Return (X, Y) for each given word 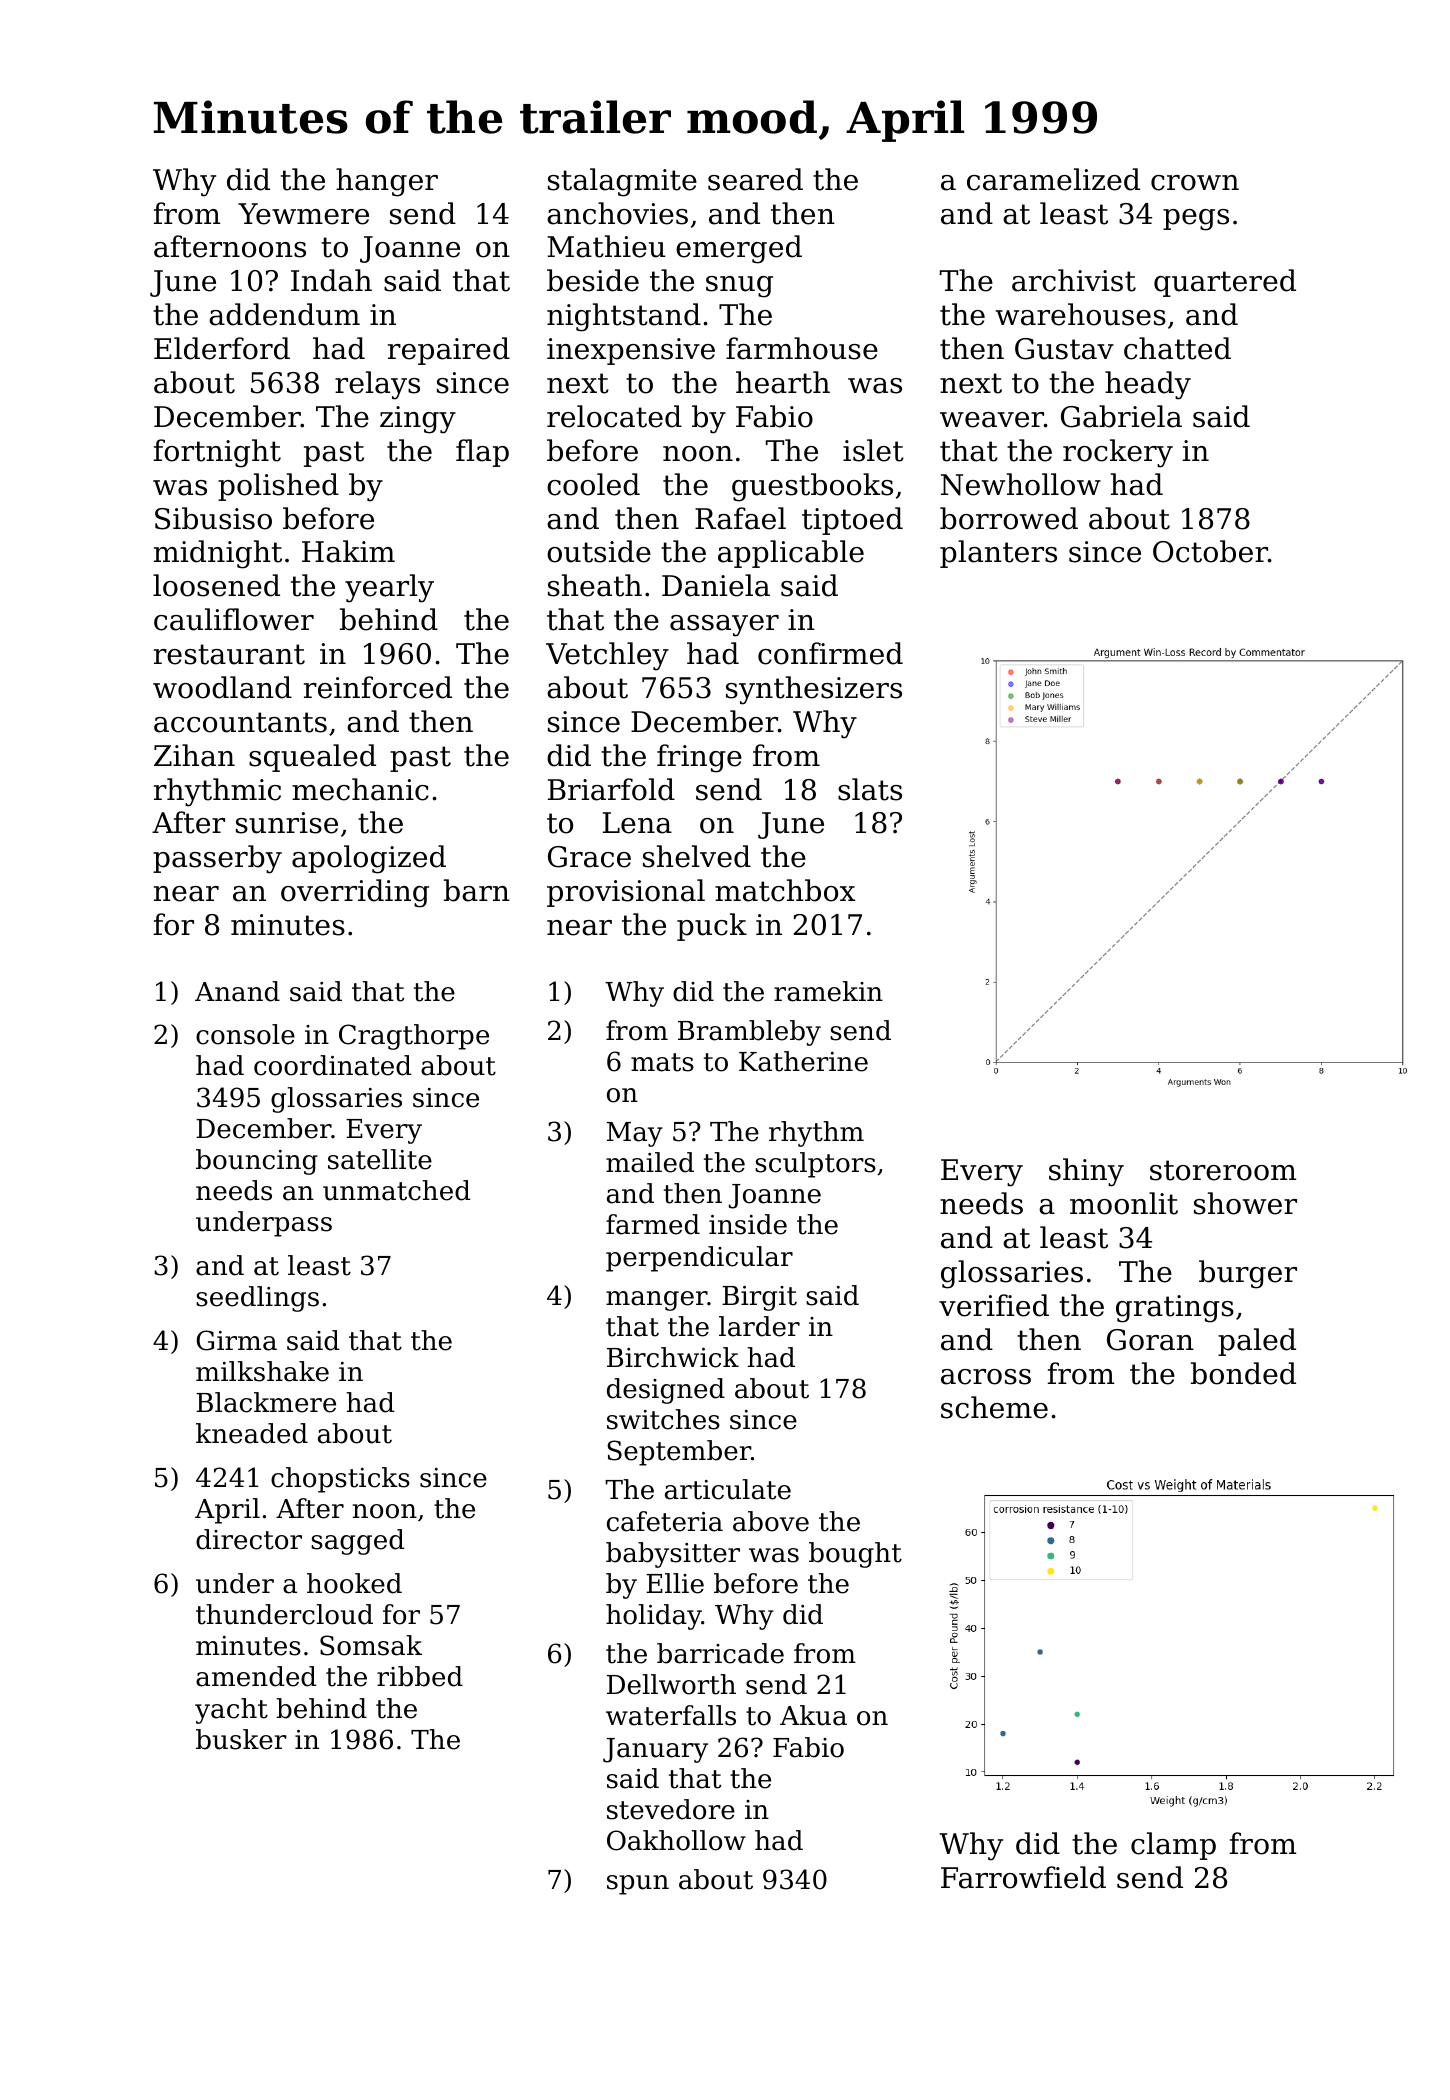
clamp (1173, 1846)
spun (638, 1885)
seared (755, 179)
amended (256, 1676)
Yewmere (303, 214)
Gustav (1064, 349)
